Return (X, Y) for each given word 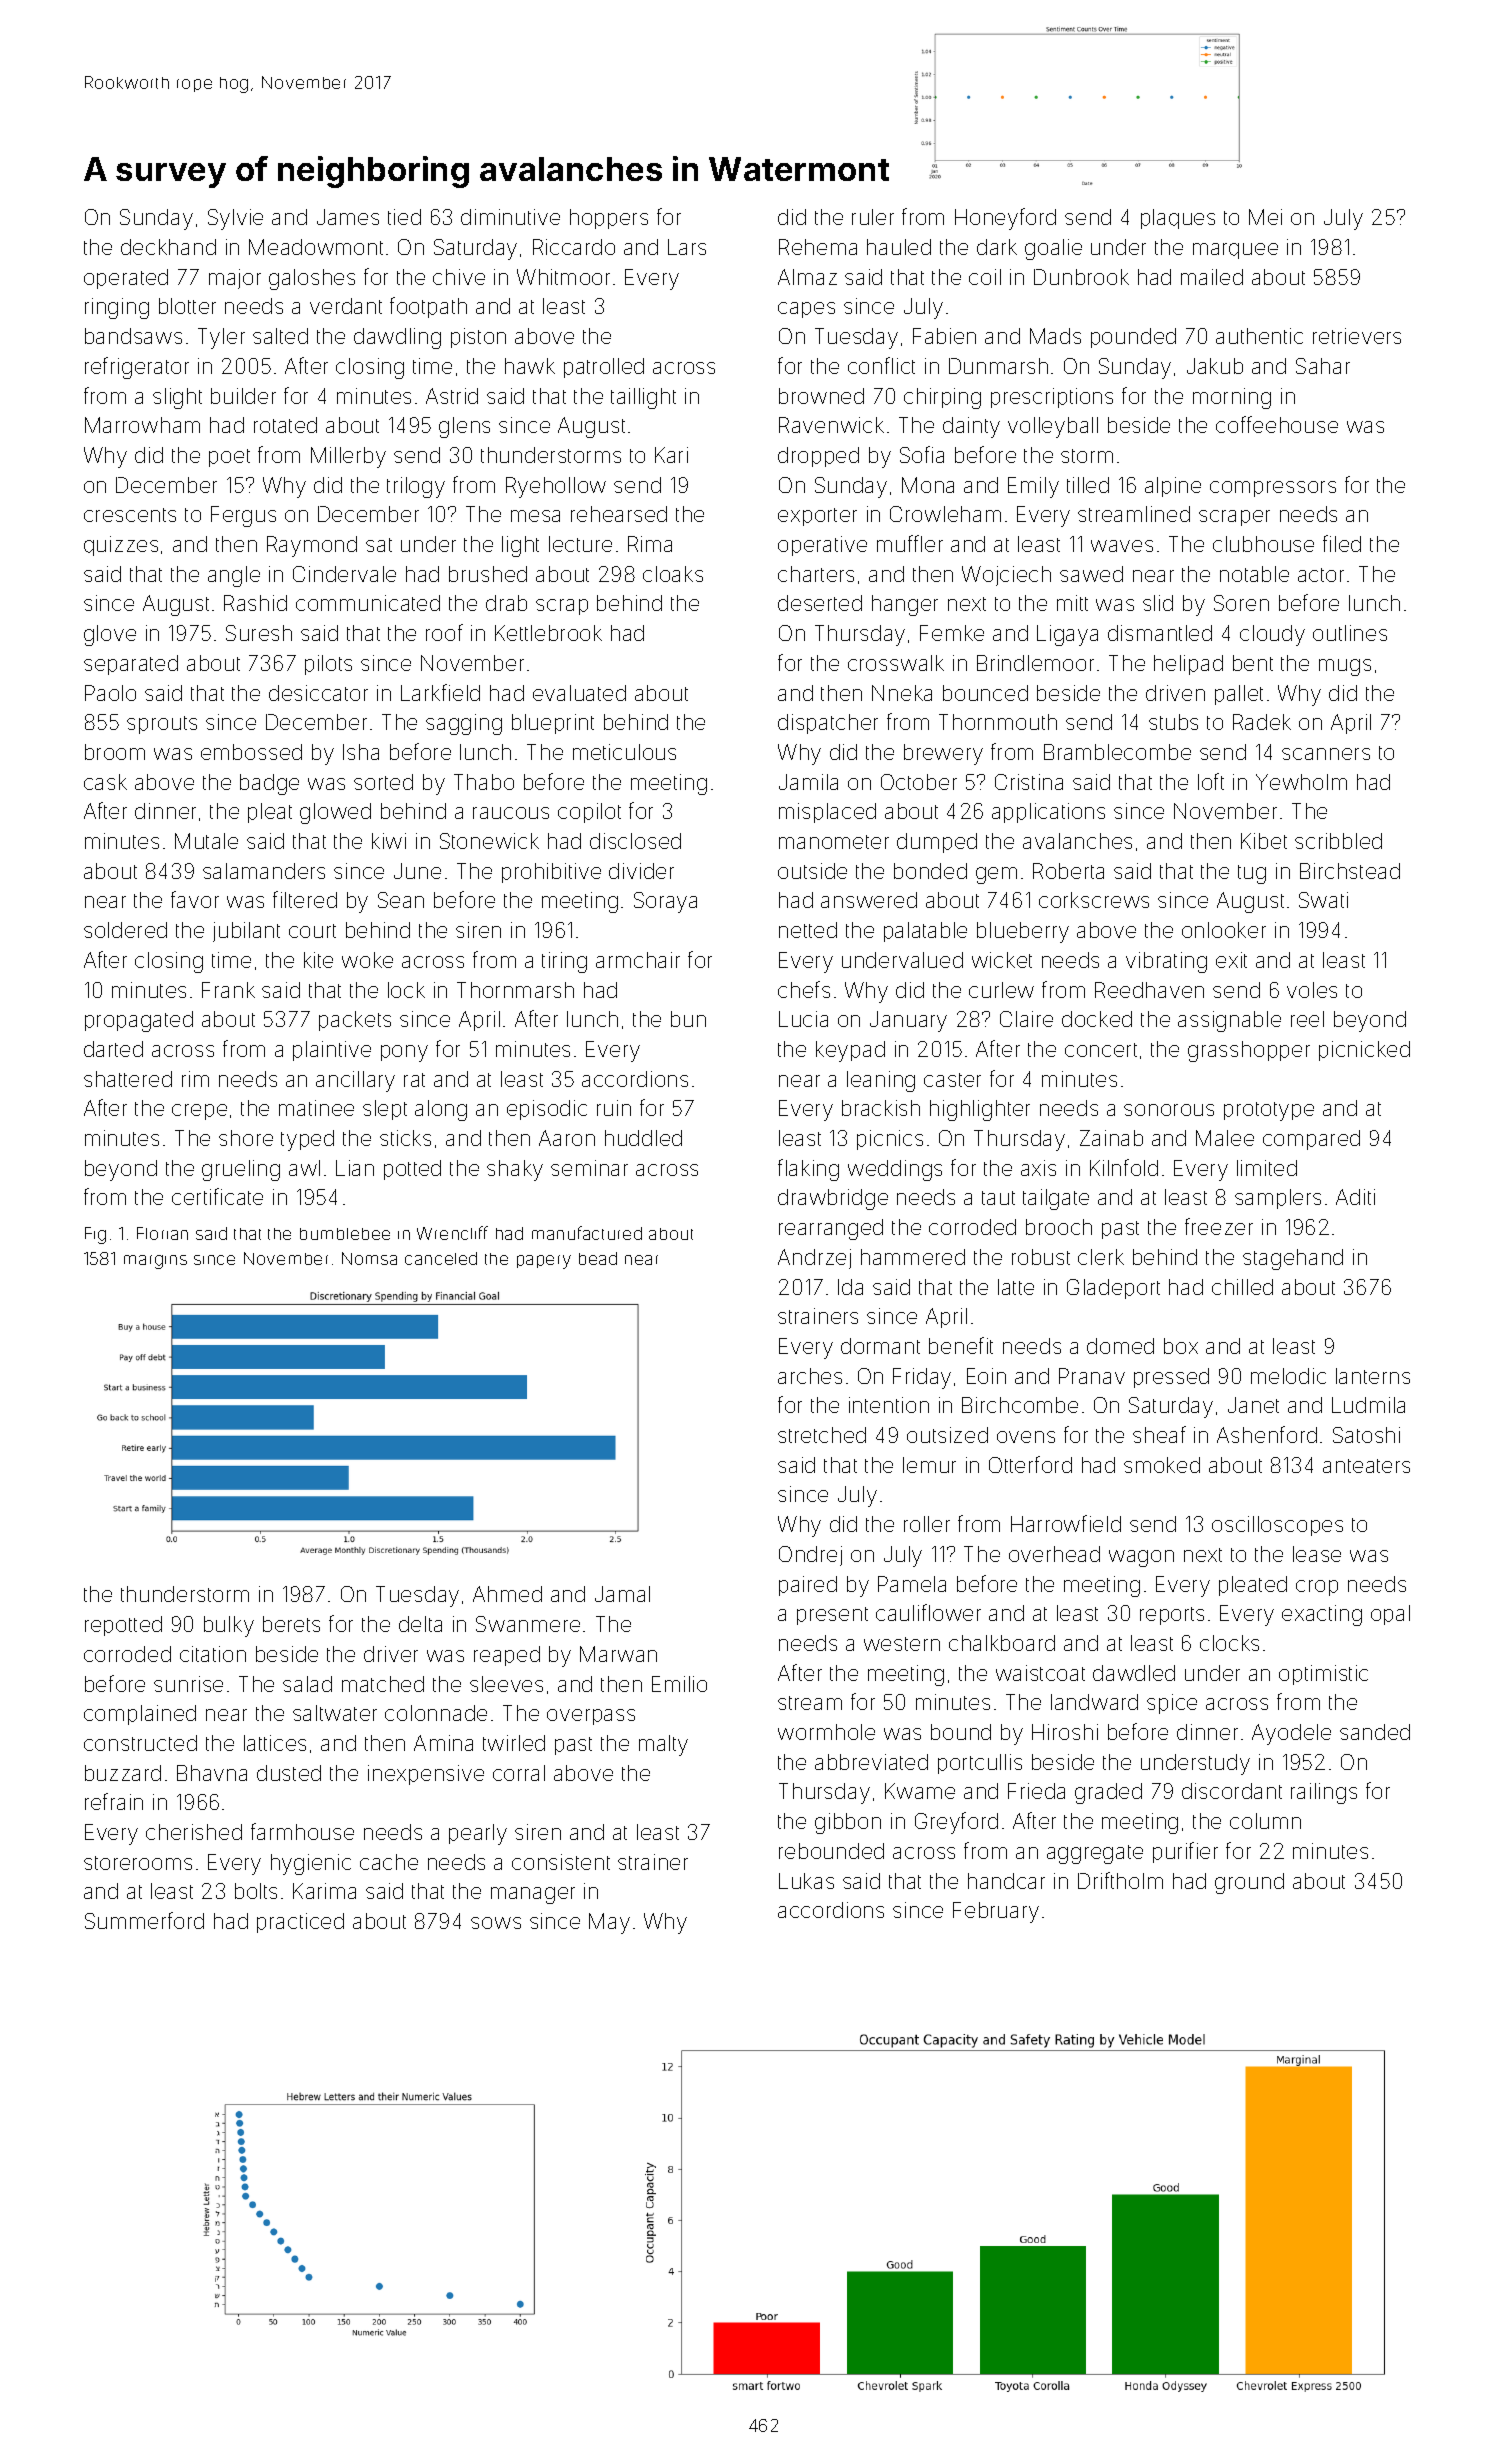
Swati (1323, 900)
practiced (300, 1923)
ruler (873, 217)
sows (496, 1923)
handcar (1006, 1881)
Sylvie (235, 219)
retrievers (1357, 336)
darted (113, 1049)
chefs (804, 989)
